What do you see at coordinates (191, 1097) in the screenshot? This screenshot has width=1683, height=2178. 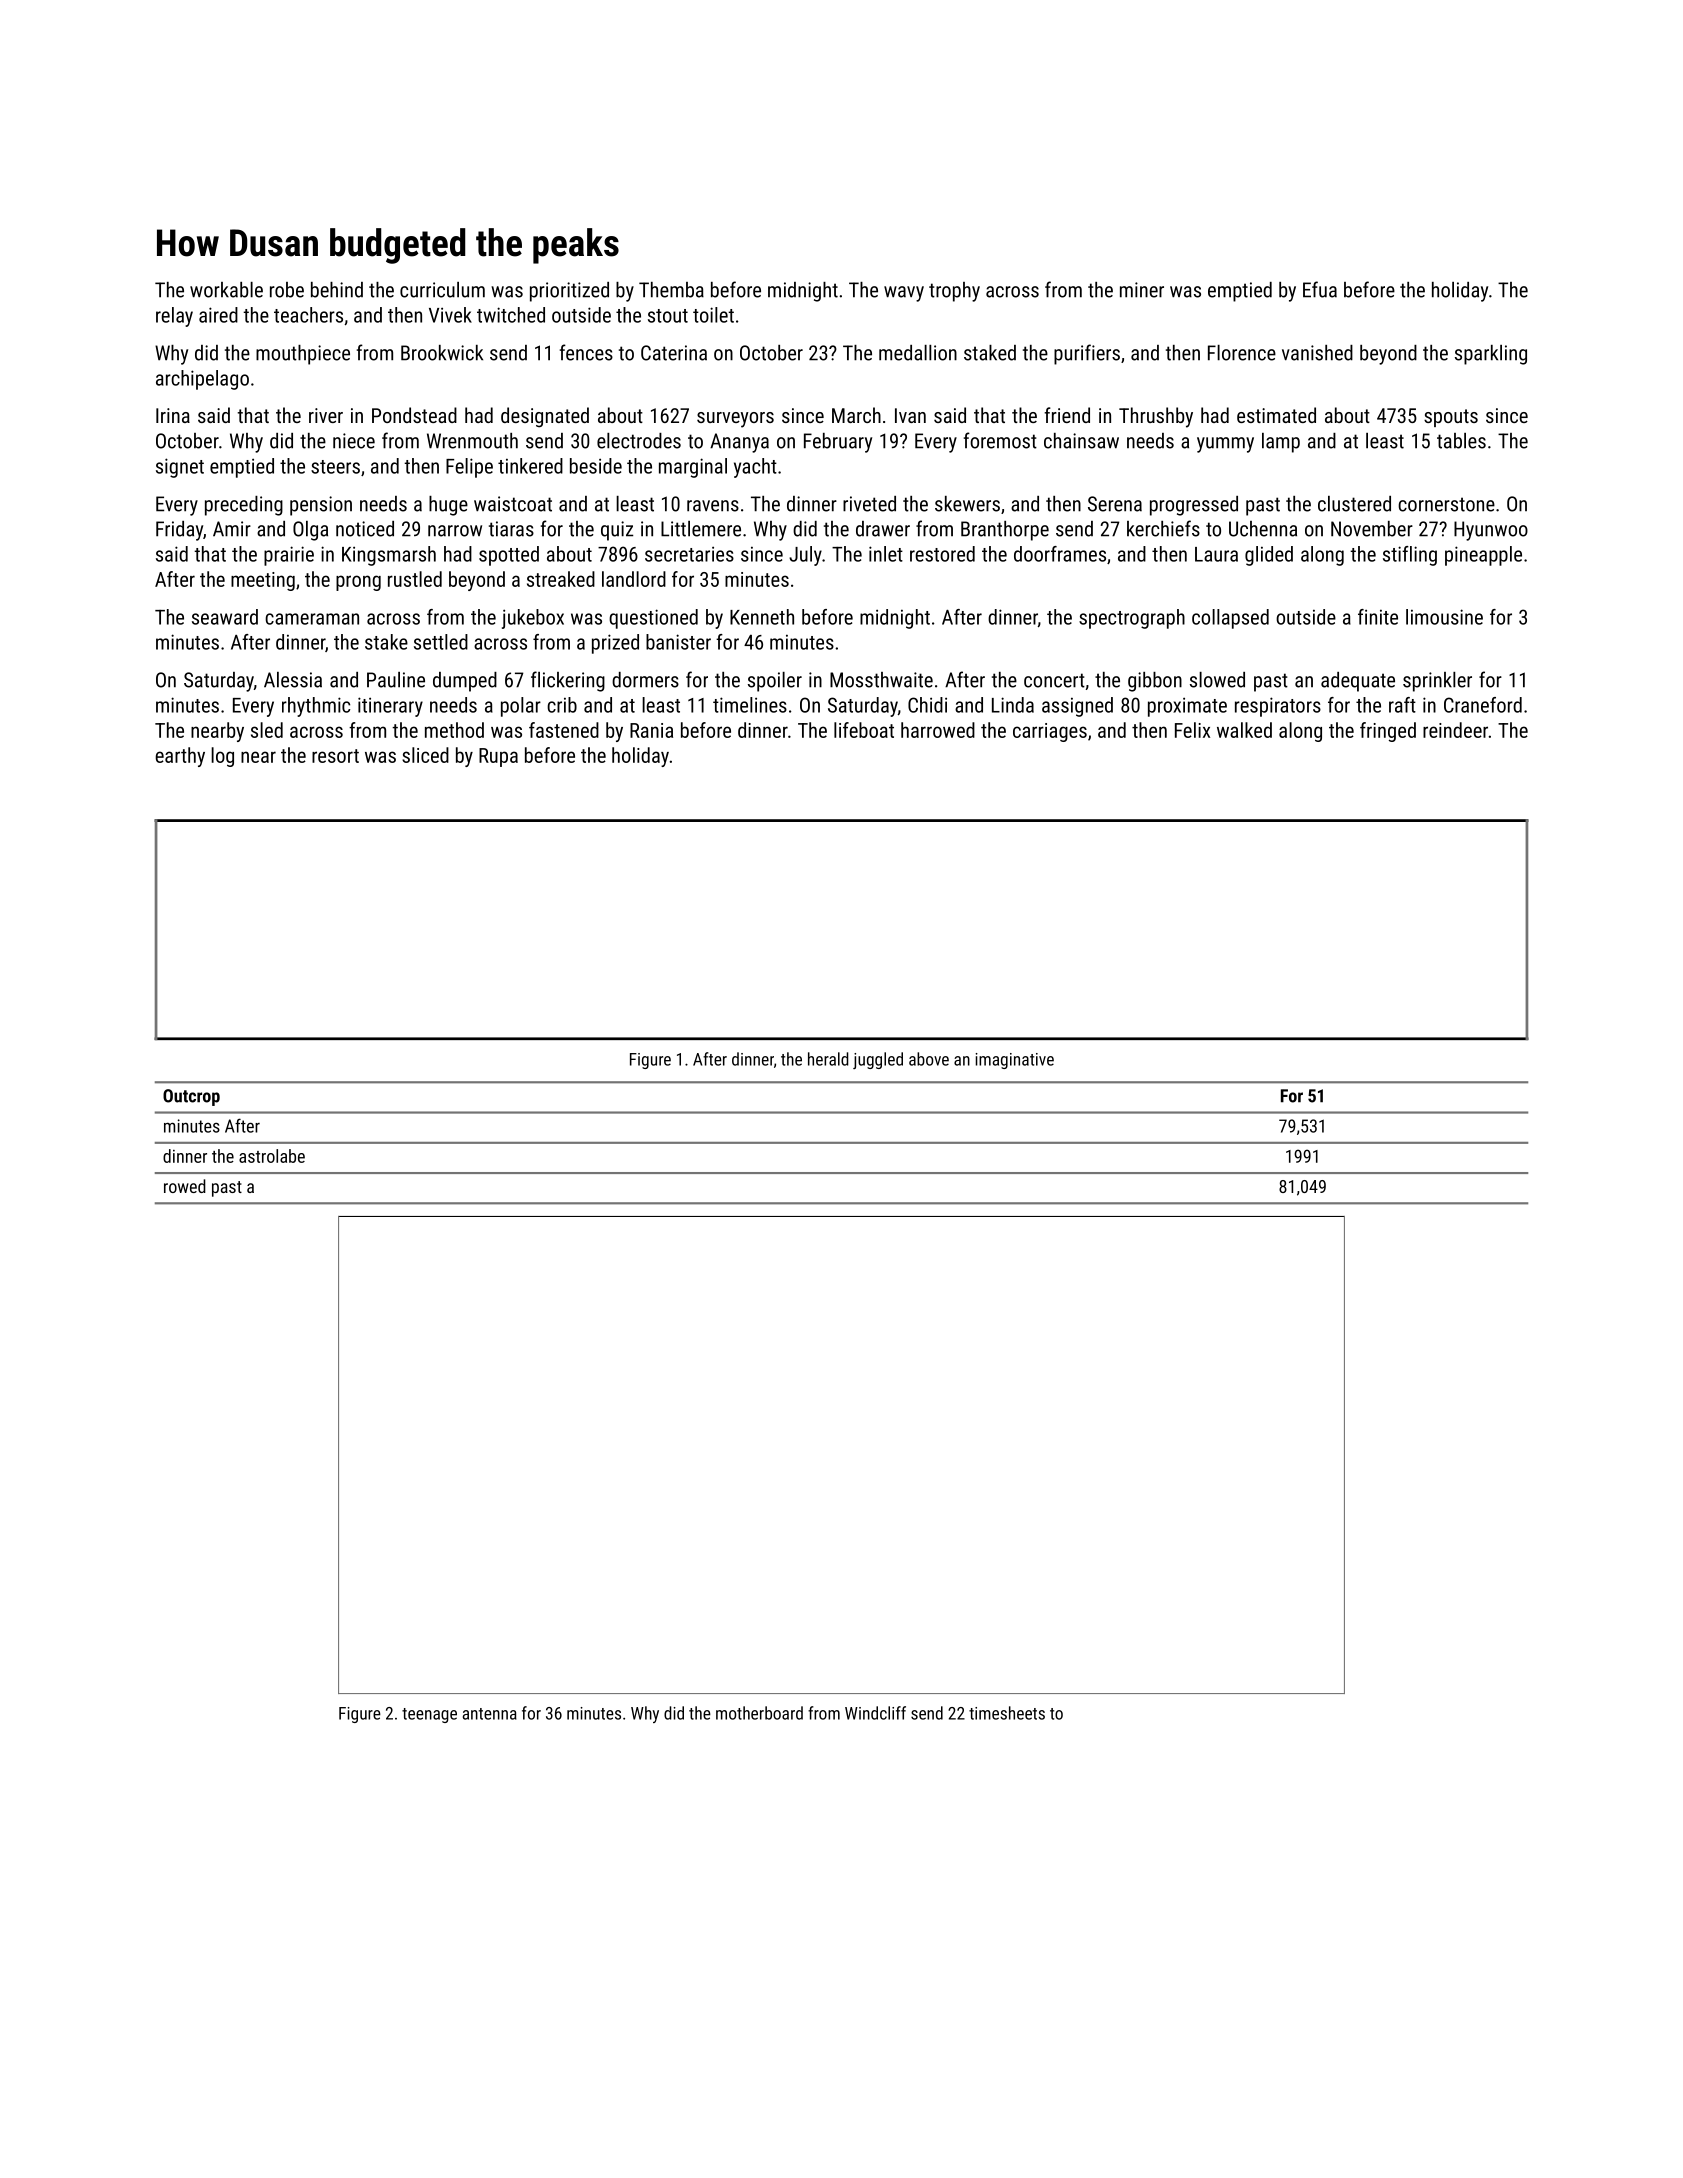 I see `Outcrop` at bounding box center [191, 1097].
